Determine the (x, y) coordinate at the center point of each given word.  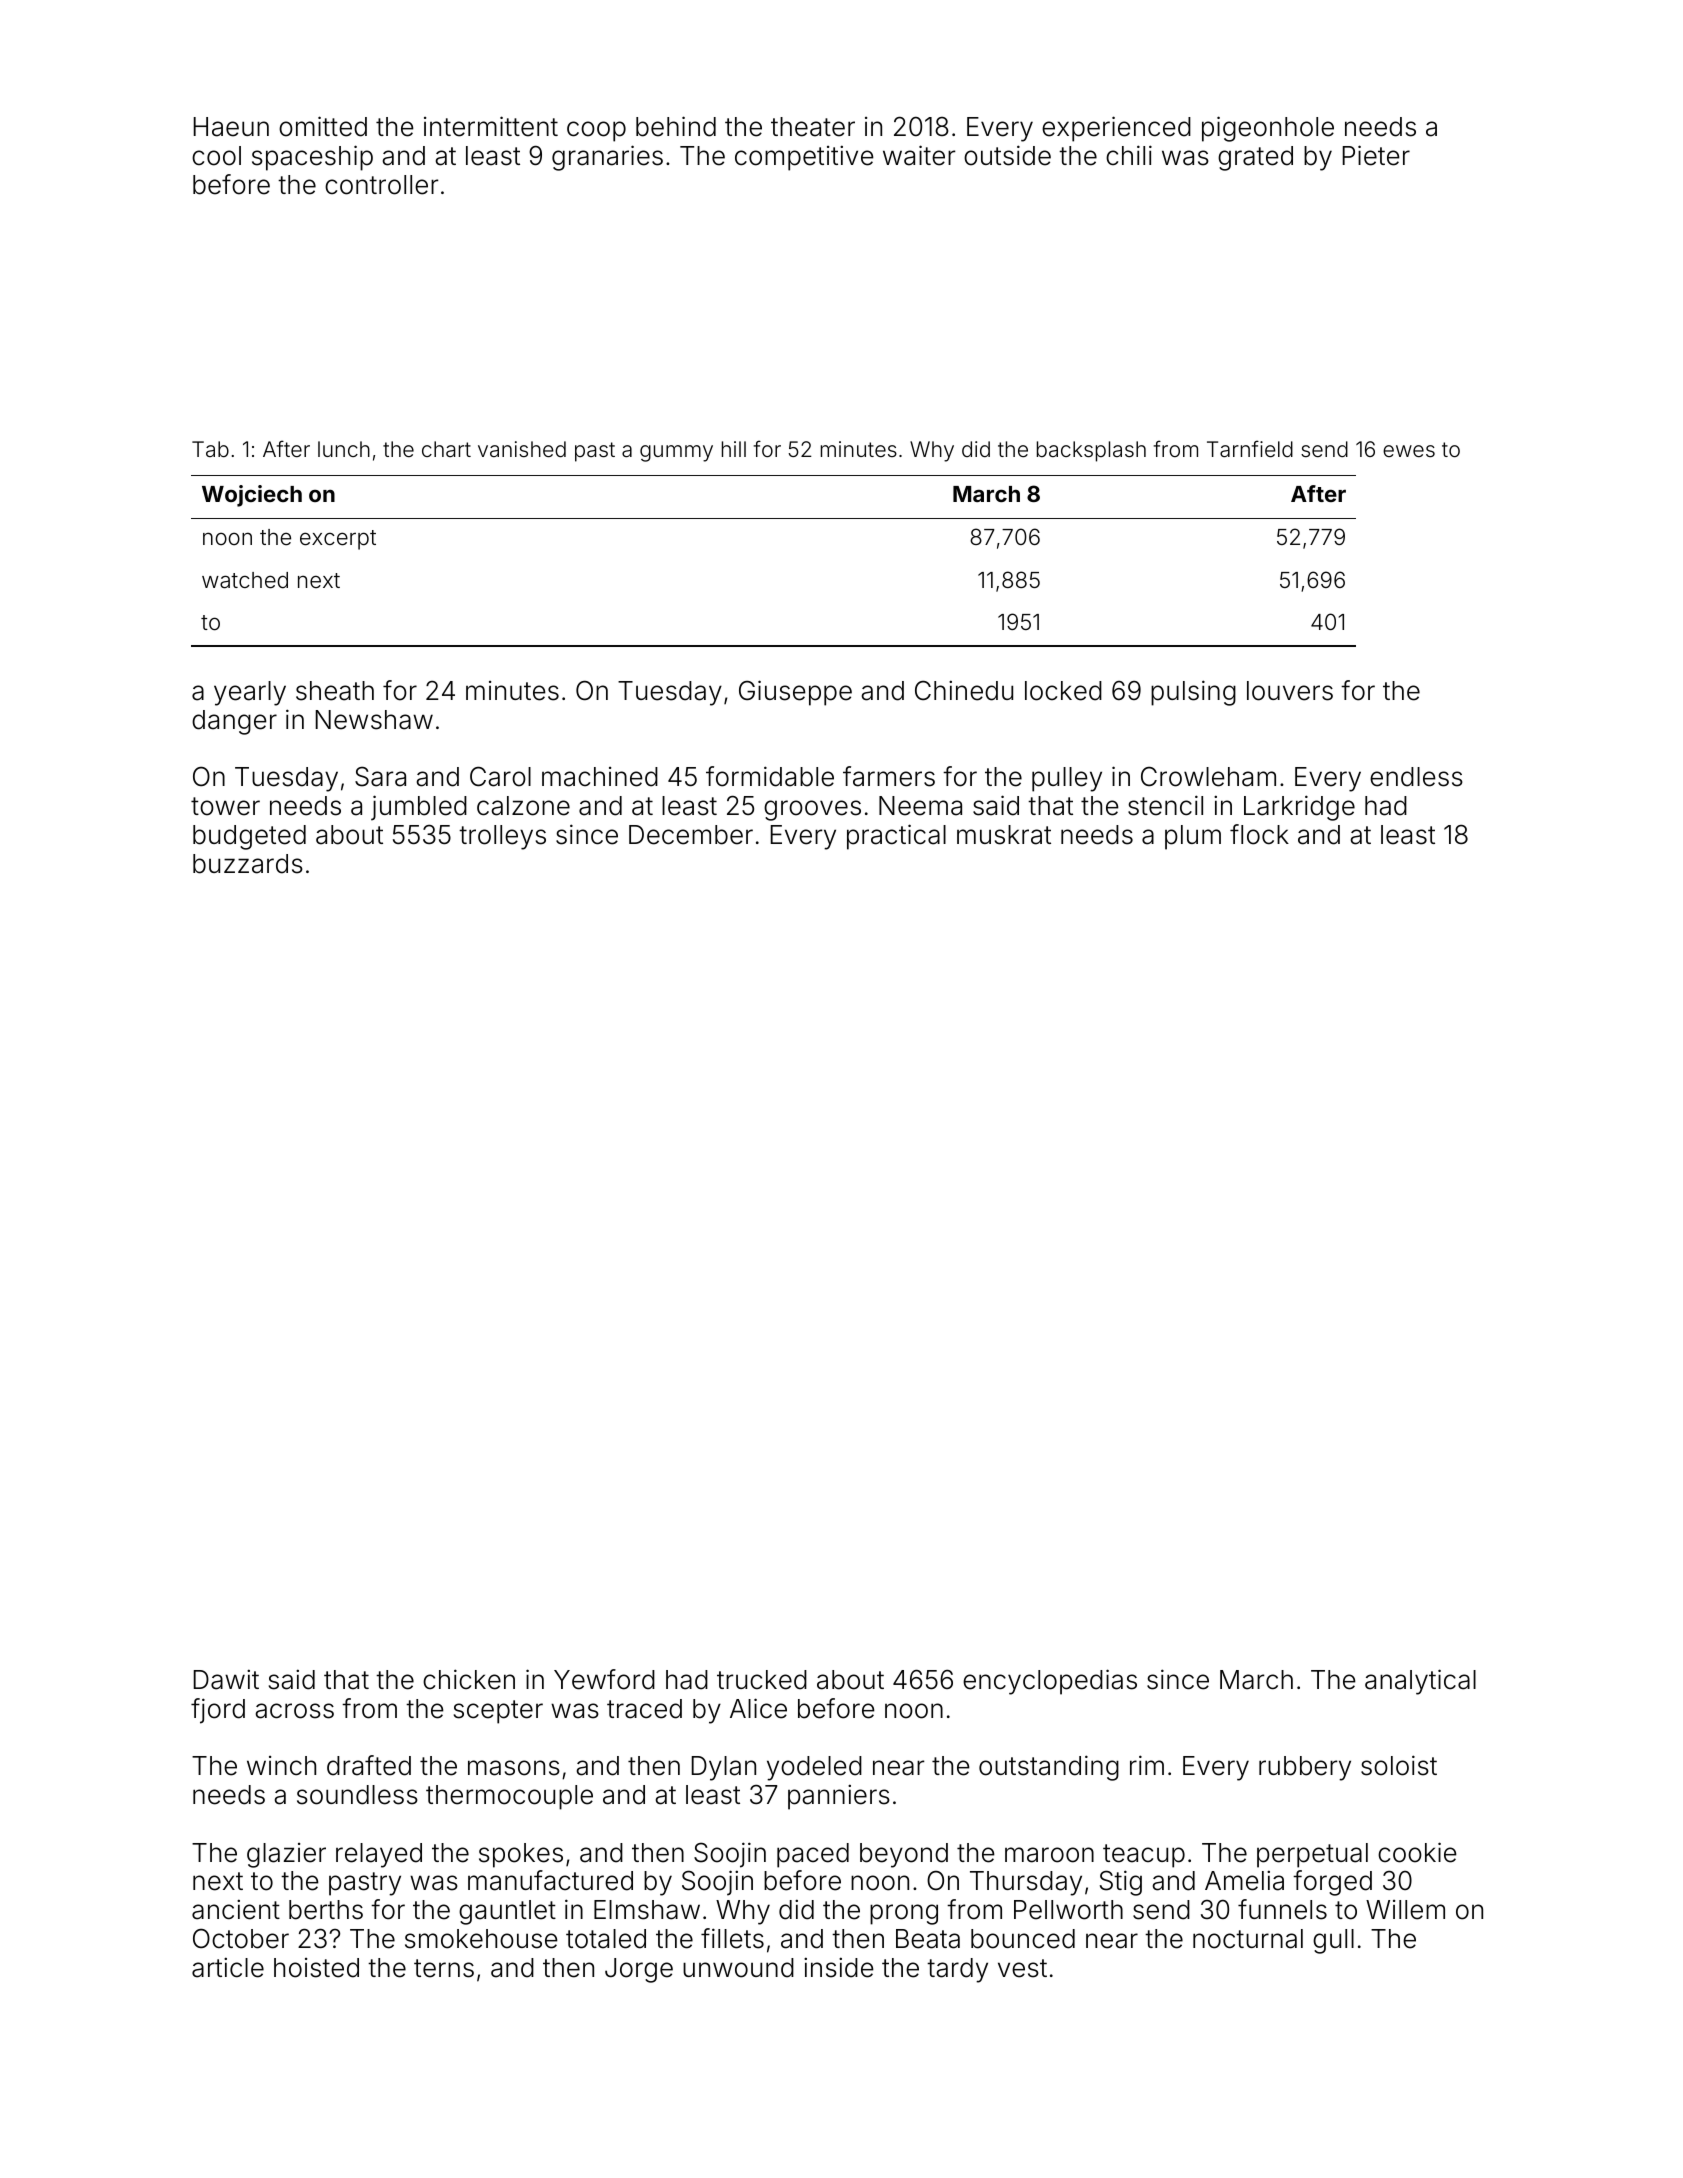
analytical (1420, 1682)
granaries (607, 158)
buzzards (248, 864)
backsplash (1091, 451)
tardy (957, 1970)
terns (444, 1968)
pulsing (1193, 693)
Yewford (604, 1679)
